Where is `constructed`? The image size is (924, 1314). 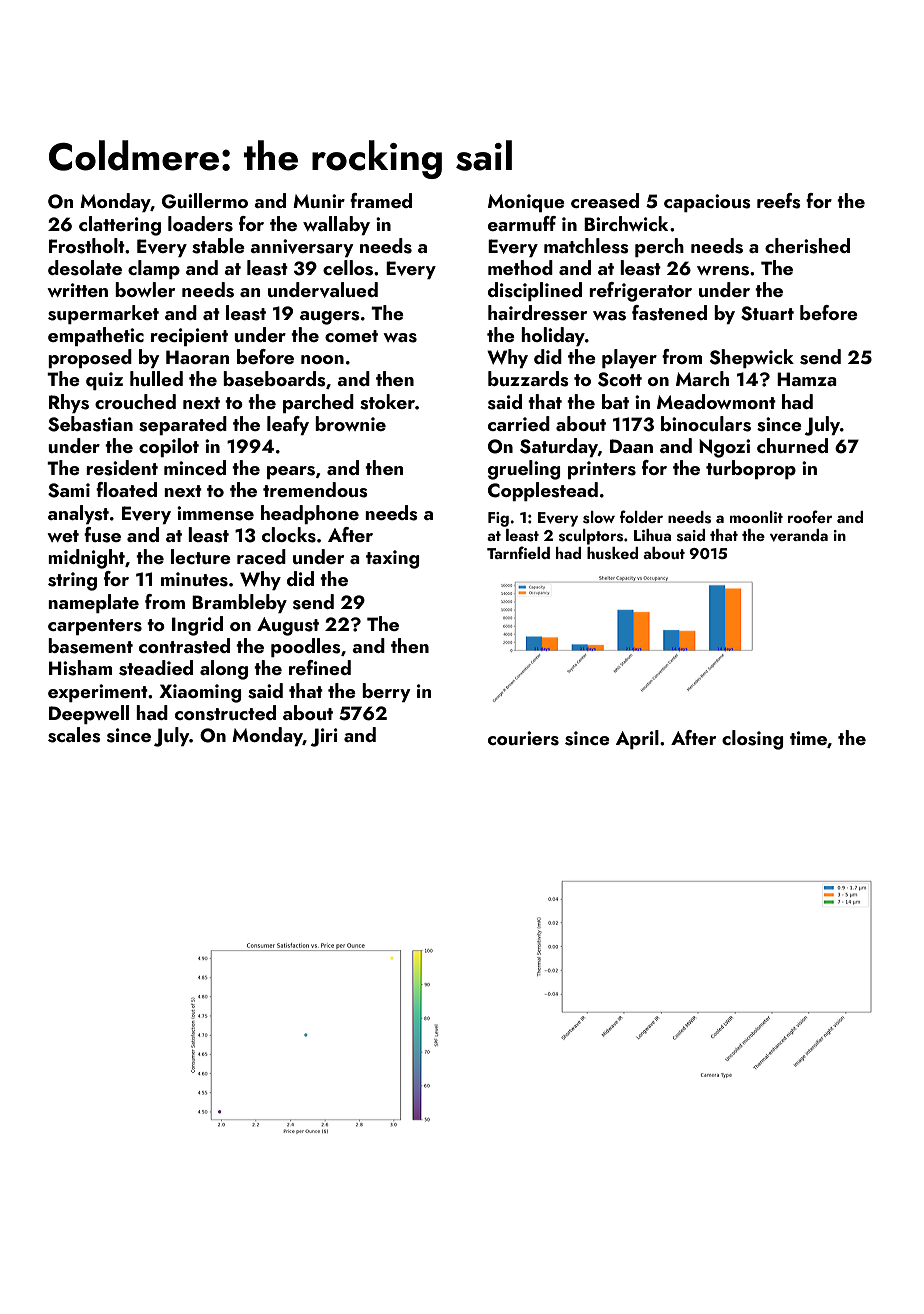
constructed is located at coordinates (225, 713).
